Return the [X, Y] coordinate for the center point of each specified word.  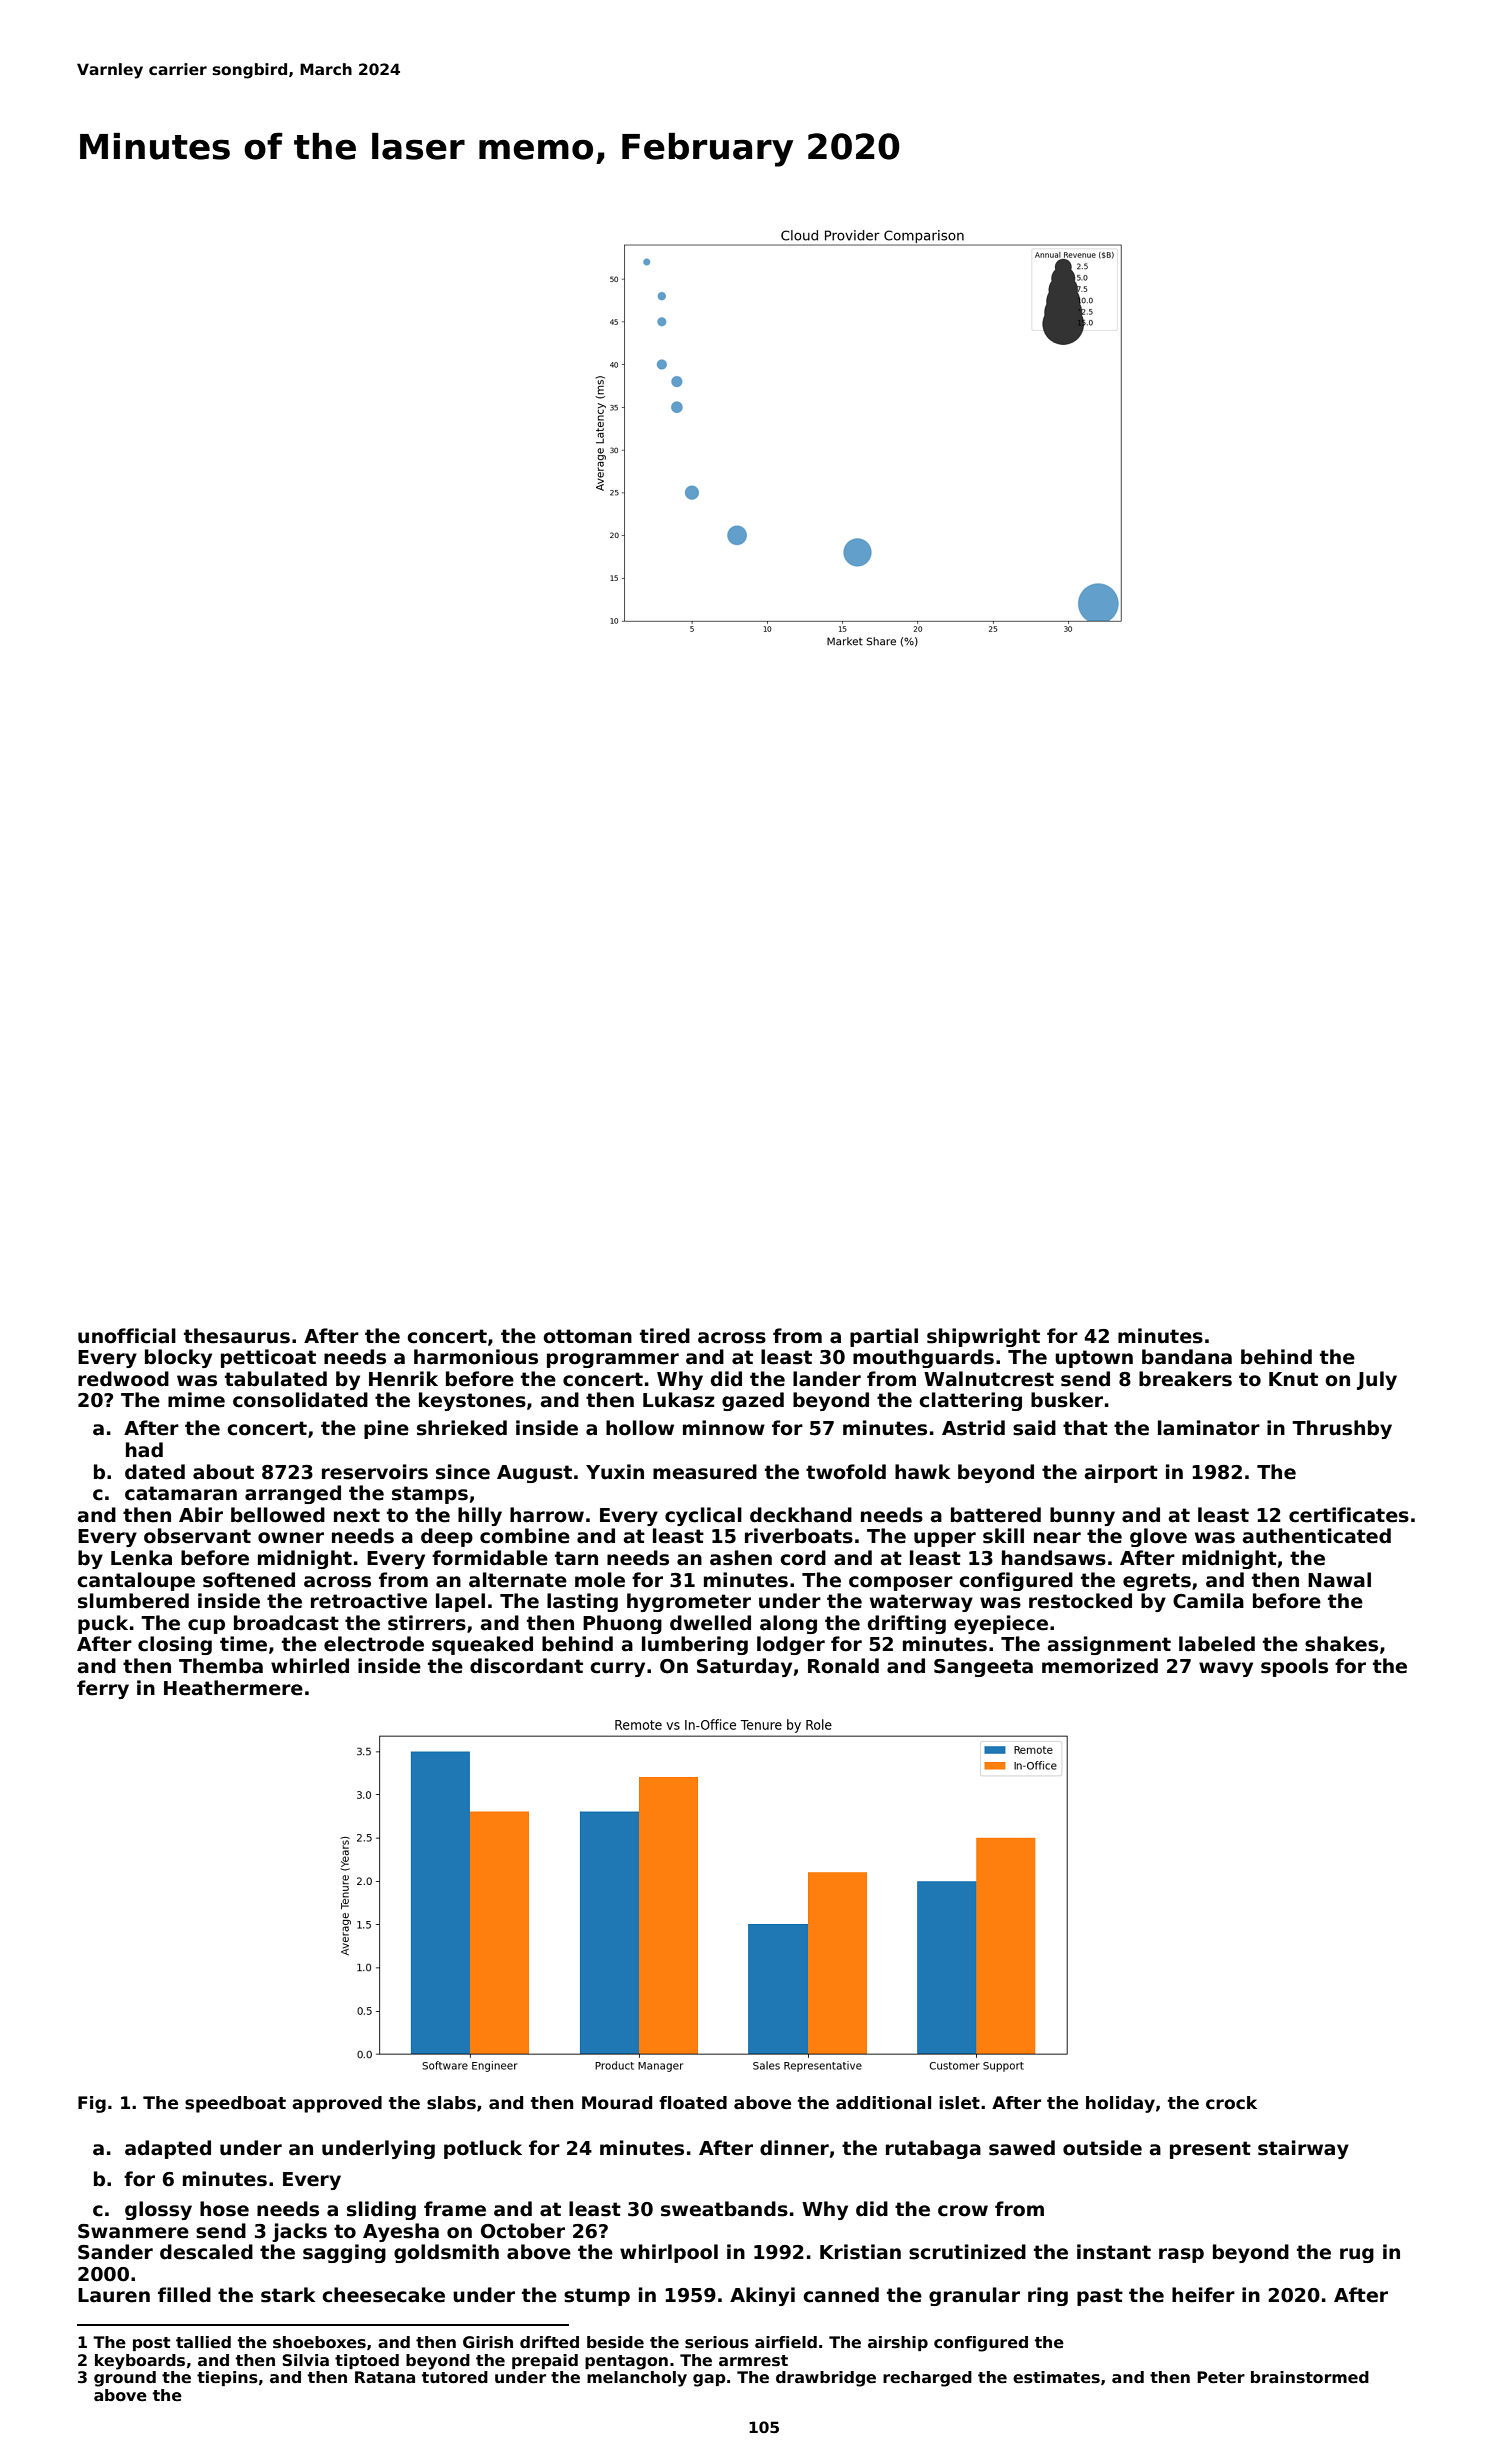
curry [617, 1669]
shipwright [983, 1337]
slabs [451, 2103]
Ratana [385, 2377]
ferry [103, 1689]
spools [1294, 1667]
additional [883, 2103]
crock [1231, 2103]
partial [884, 1337]
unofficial [127, 1336]
